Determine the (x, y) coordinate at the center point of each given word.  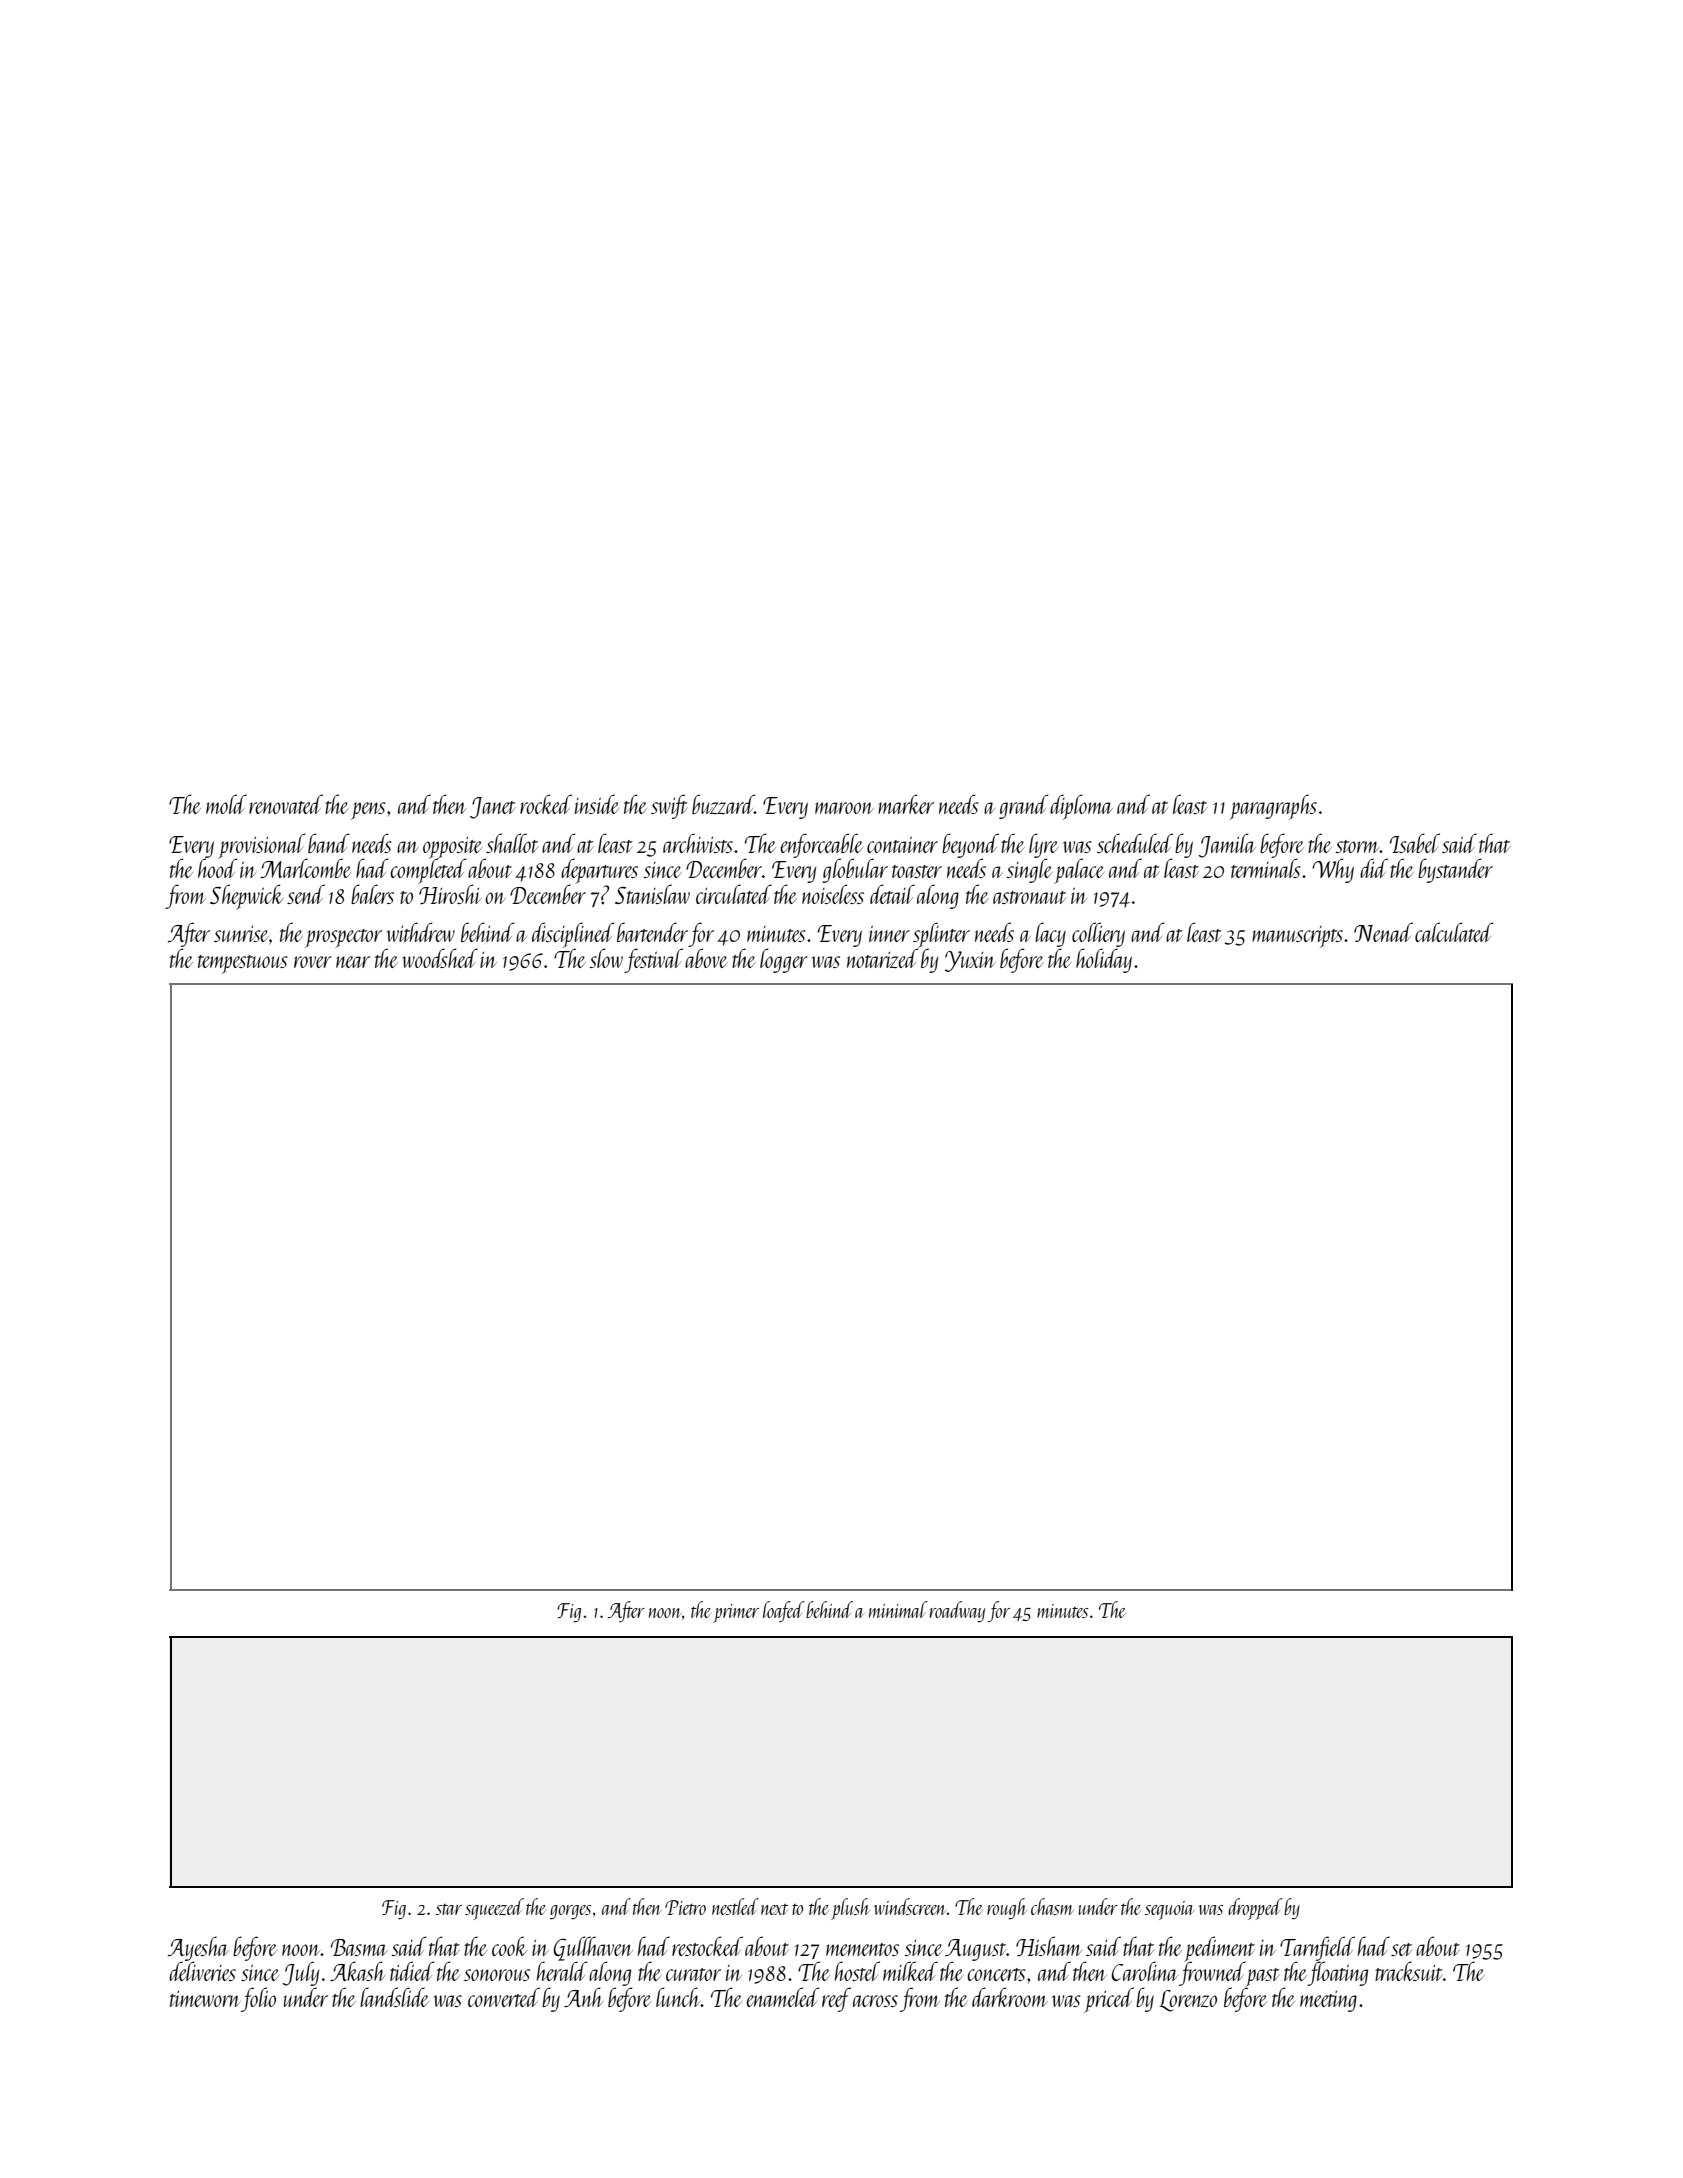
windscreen (910, 1906)
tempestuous (243, 964)
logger (784, 960)
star (449, 1909)
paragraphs (1273, 807)
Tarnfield (1317, 1948)
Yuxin (970, 961)
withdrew (420, 932)
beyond (970, 845)
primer (736, 1613)
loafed (784, 1611)
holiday (1104, 960)
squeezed (494, 1909)
